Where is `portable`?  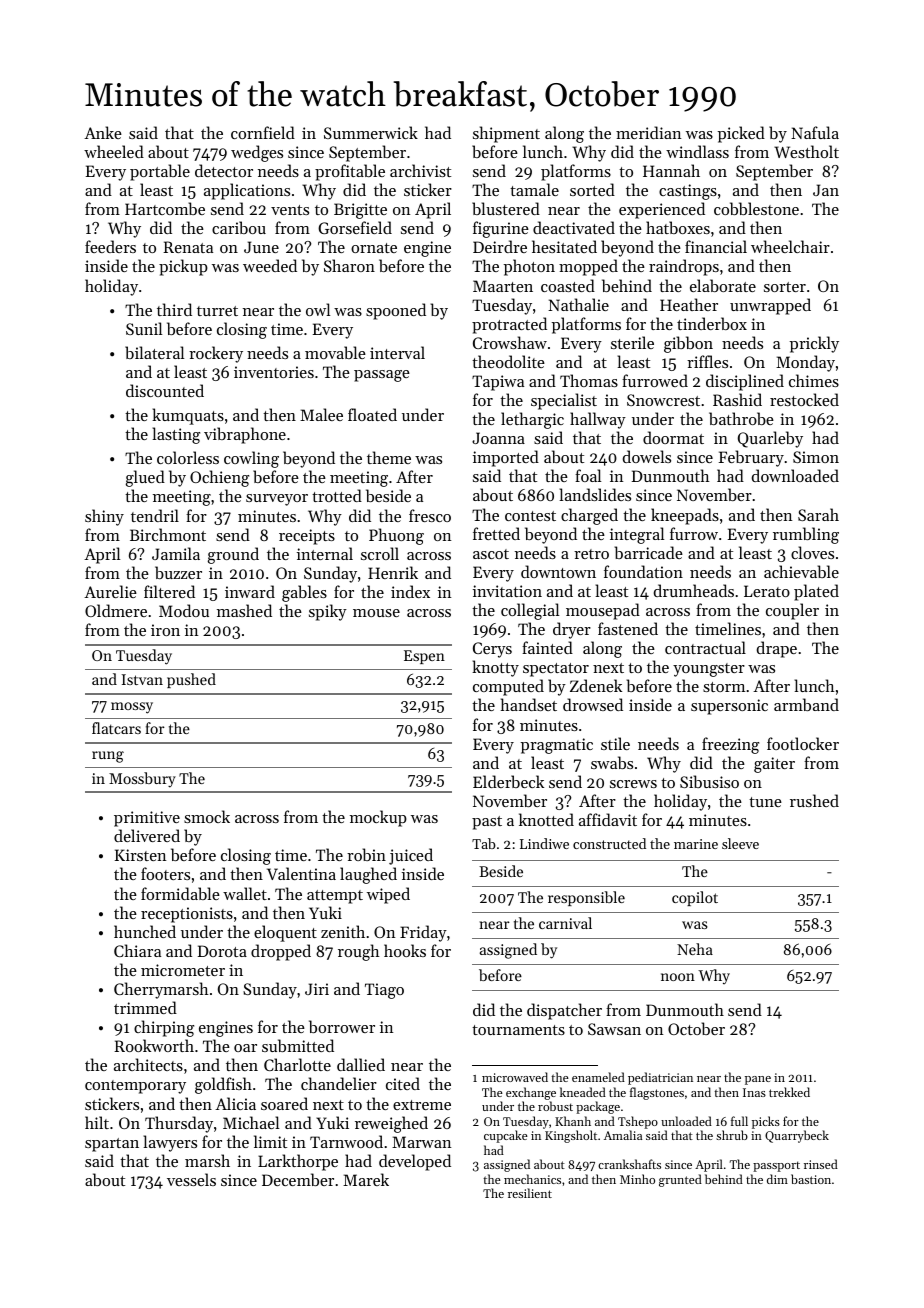 portable is located at coordinates (160, 172).
